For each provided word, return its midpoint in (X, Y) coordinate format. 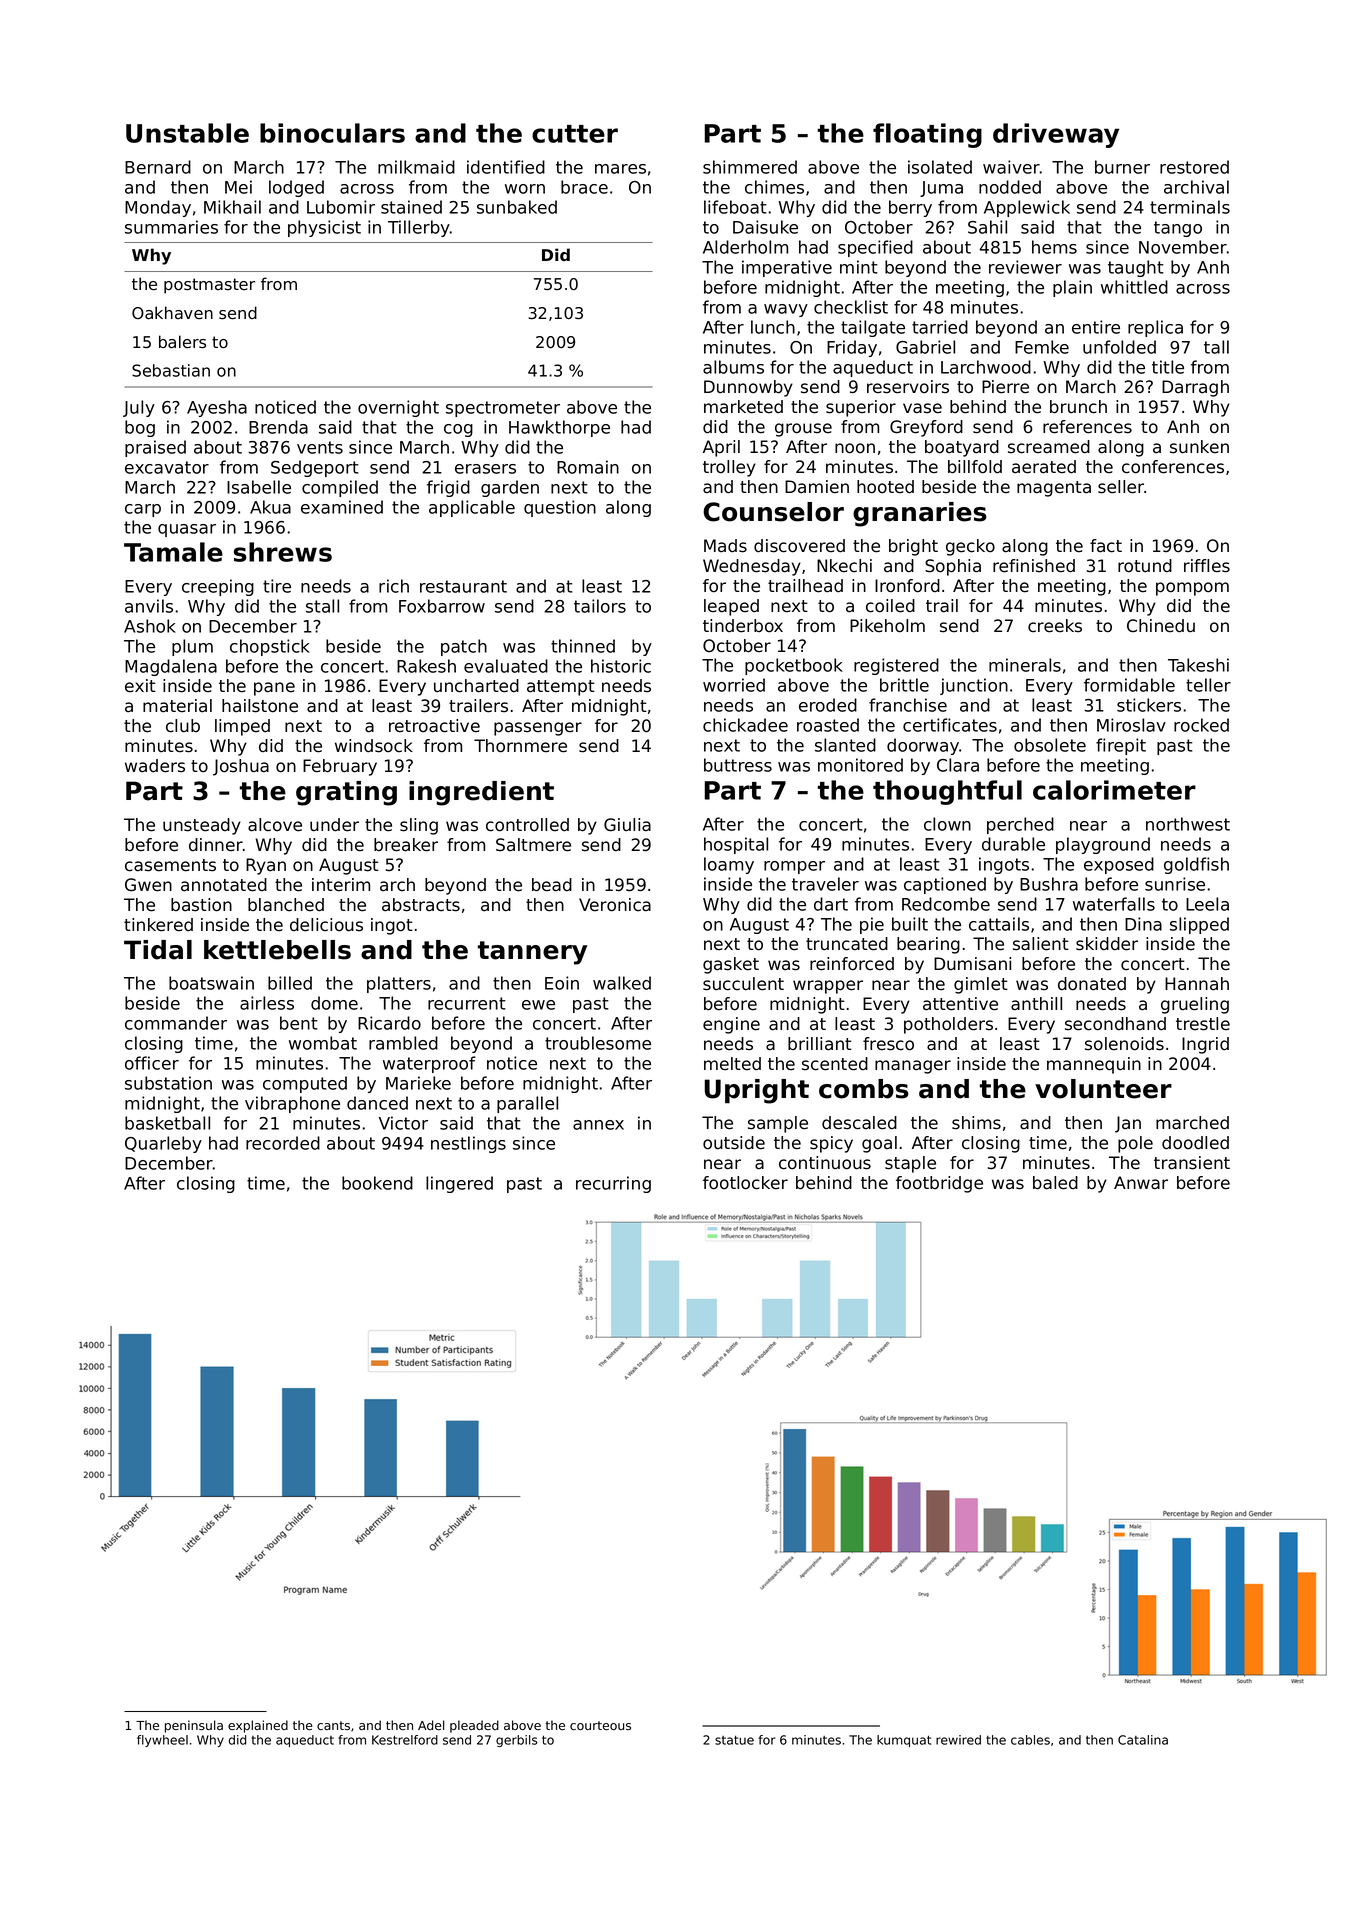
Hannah (1197, 984)
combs (864, 1089)
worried (734, 685)
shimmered (750, 167)
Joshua (241, 767)
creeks (1055, 626)
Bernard (158, 167)
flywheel (162, 1741)
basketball (167, 1123)
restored (1194, 167)
